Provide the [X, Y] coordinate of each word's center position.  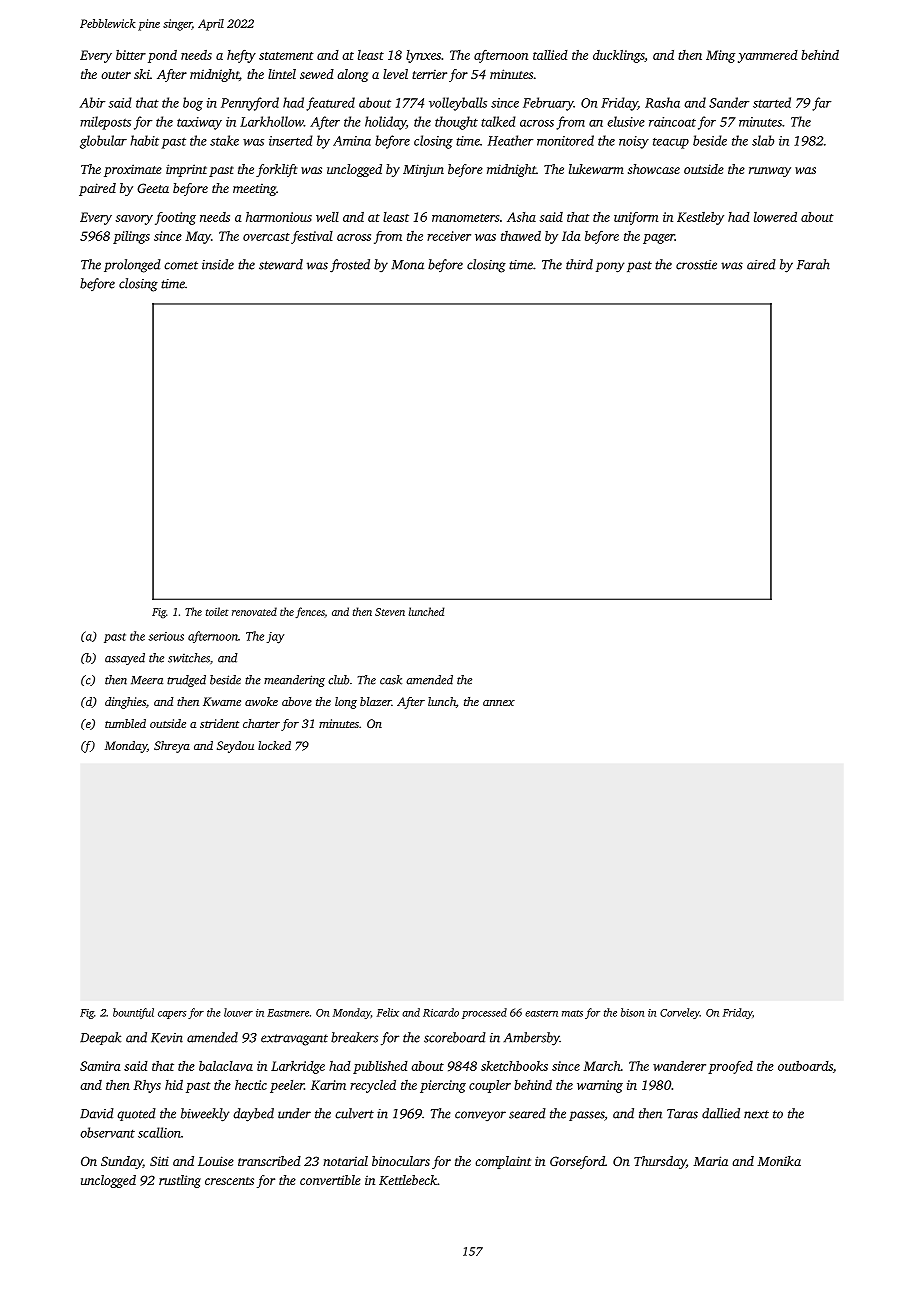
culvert [354, 1113]
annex [499, 703]
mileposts [105, 123]
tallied [550, 55]
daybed [253, 1115]
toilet [217, 611]
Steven [390, 612]
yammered [768, 56]
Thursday [660, 1162]
